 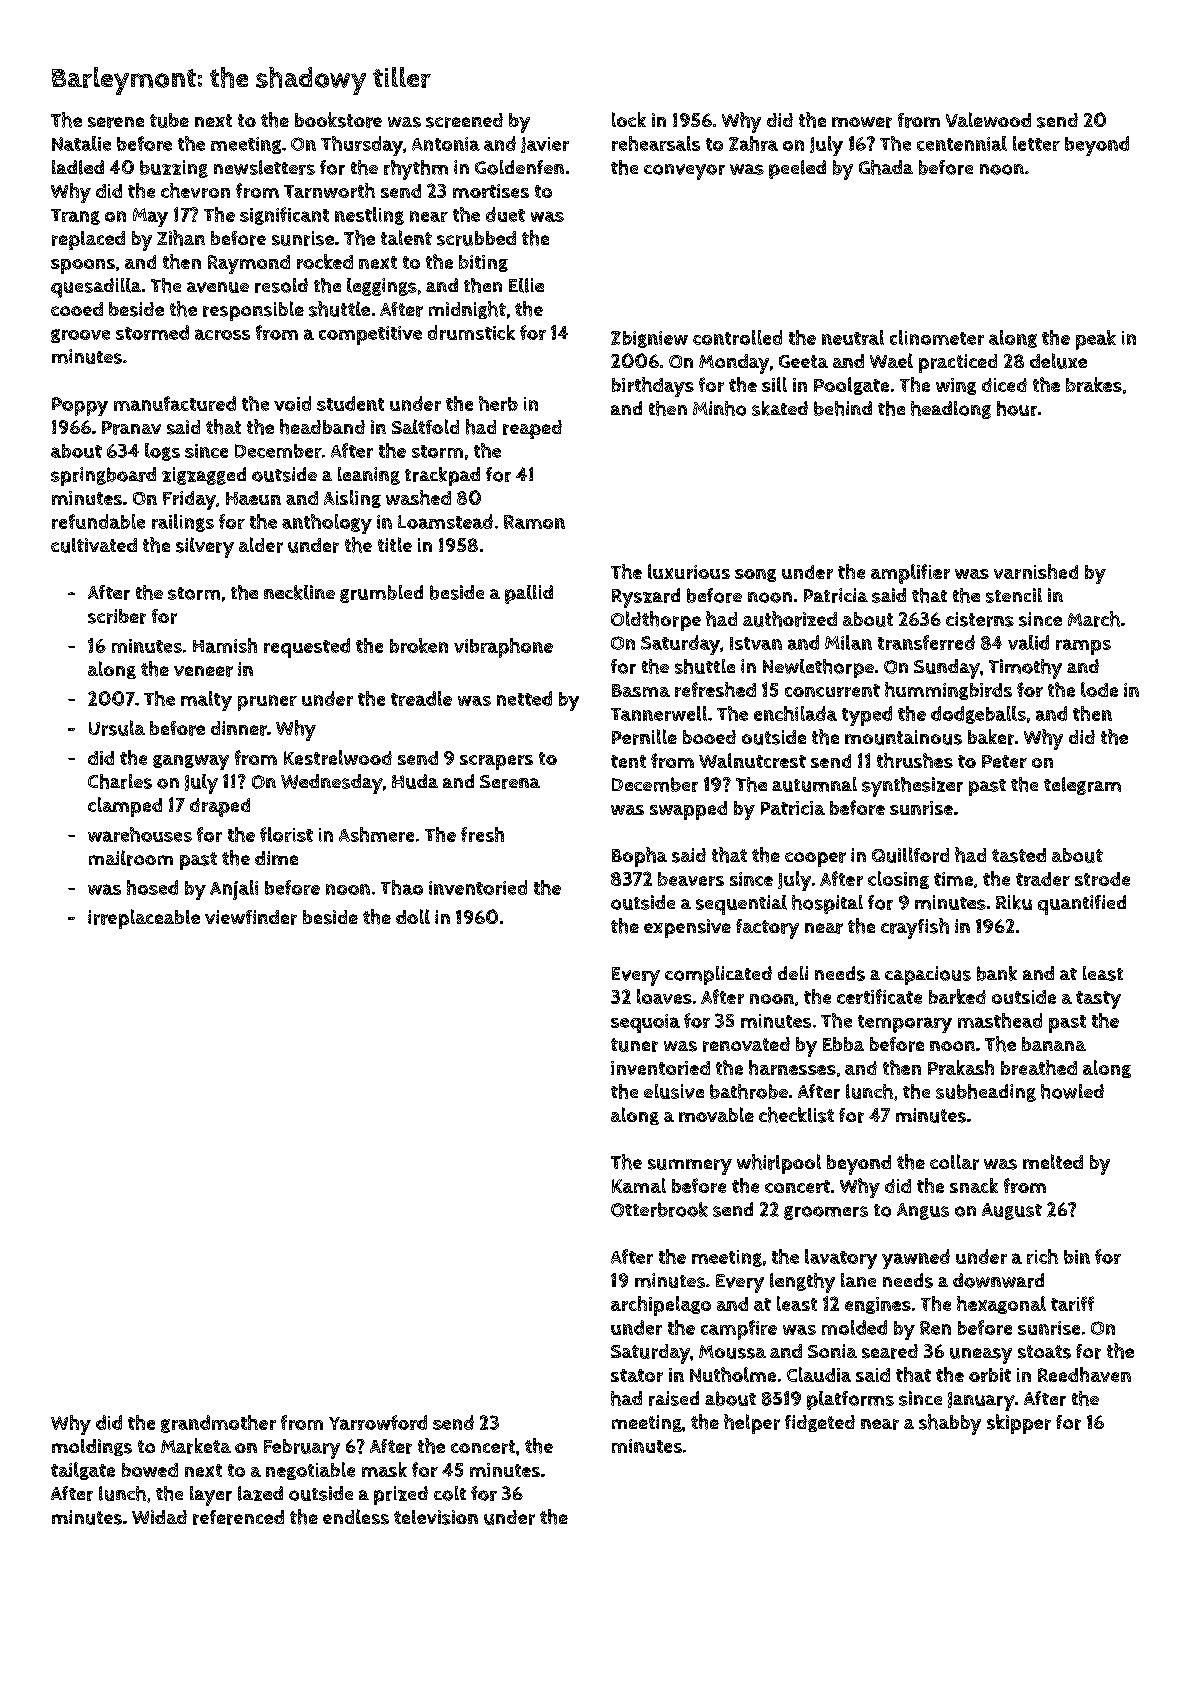 I want to click on endless, so click(x=356, y=1517).
